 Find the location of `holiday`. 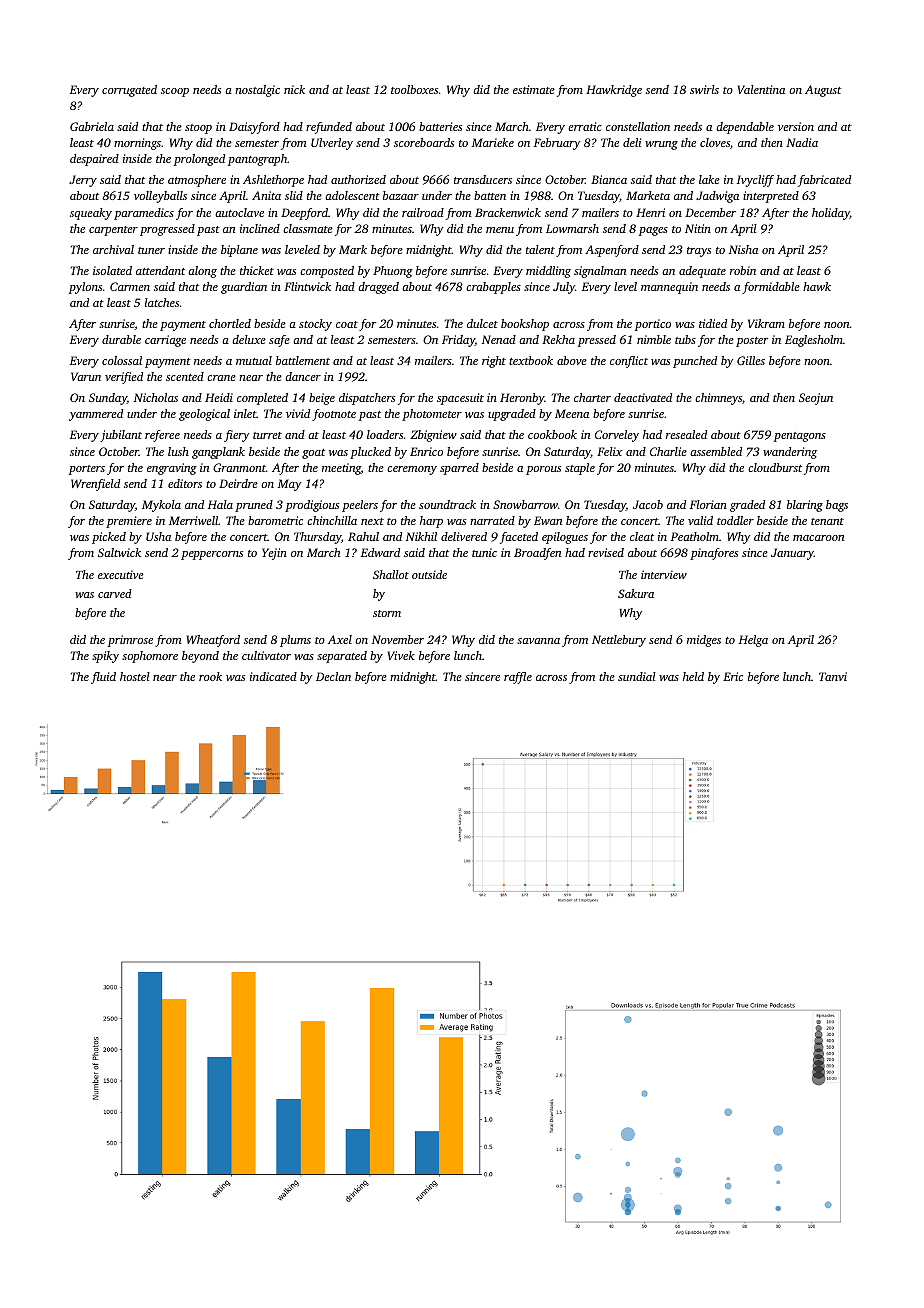

holiday is located at coordinates (831, 214).
